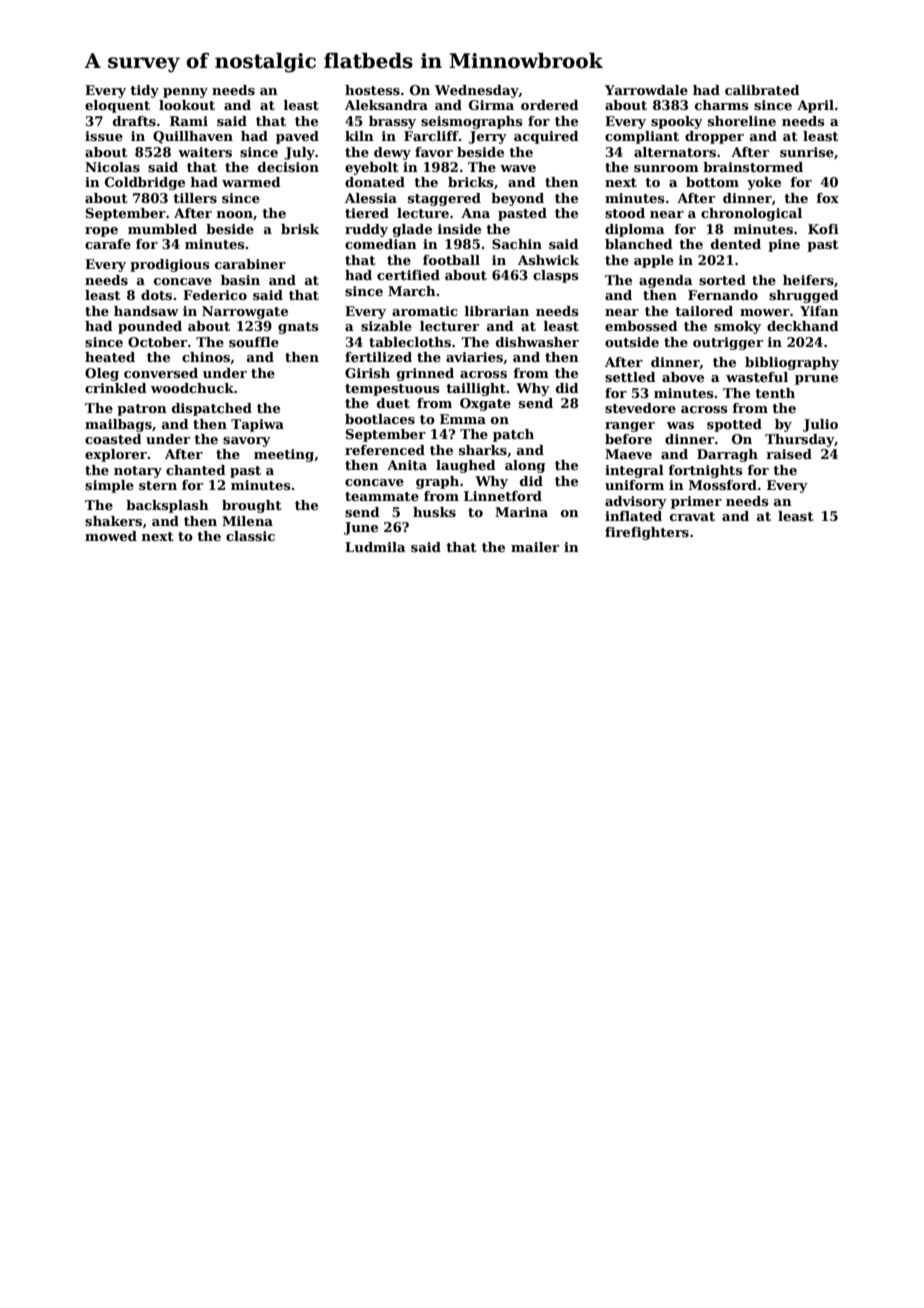  What do you see at coordinates (158, 485) in the page?
I see `stern` at bounding box center [158, 485].
